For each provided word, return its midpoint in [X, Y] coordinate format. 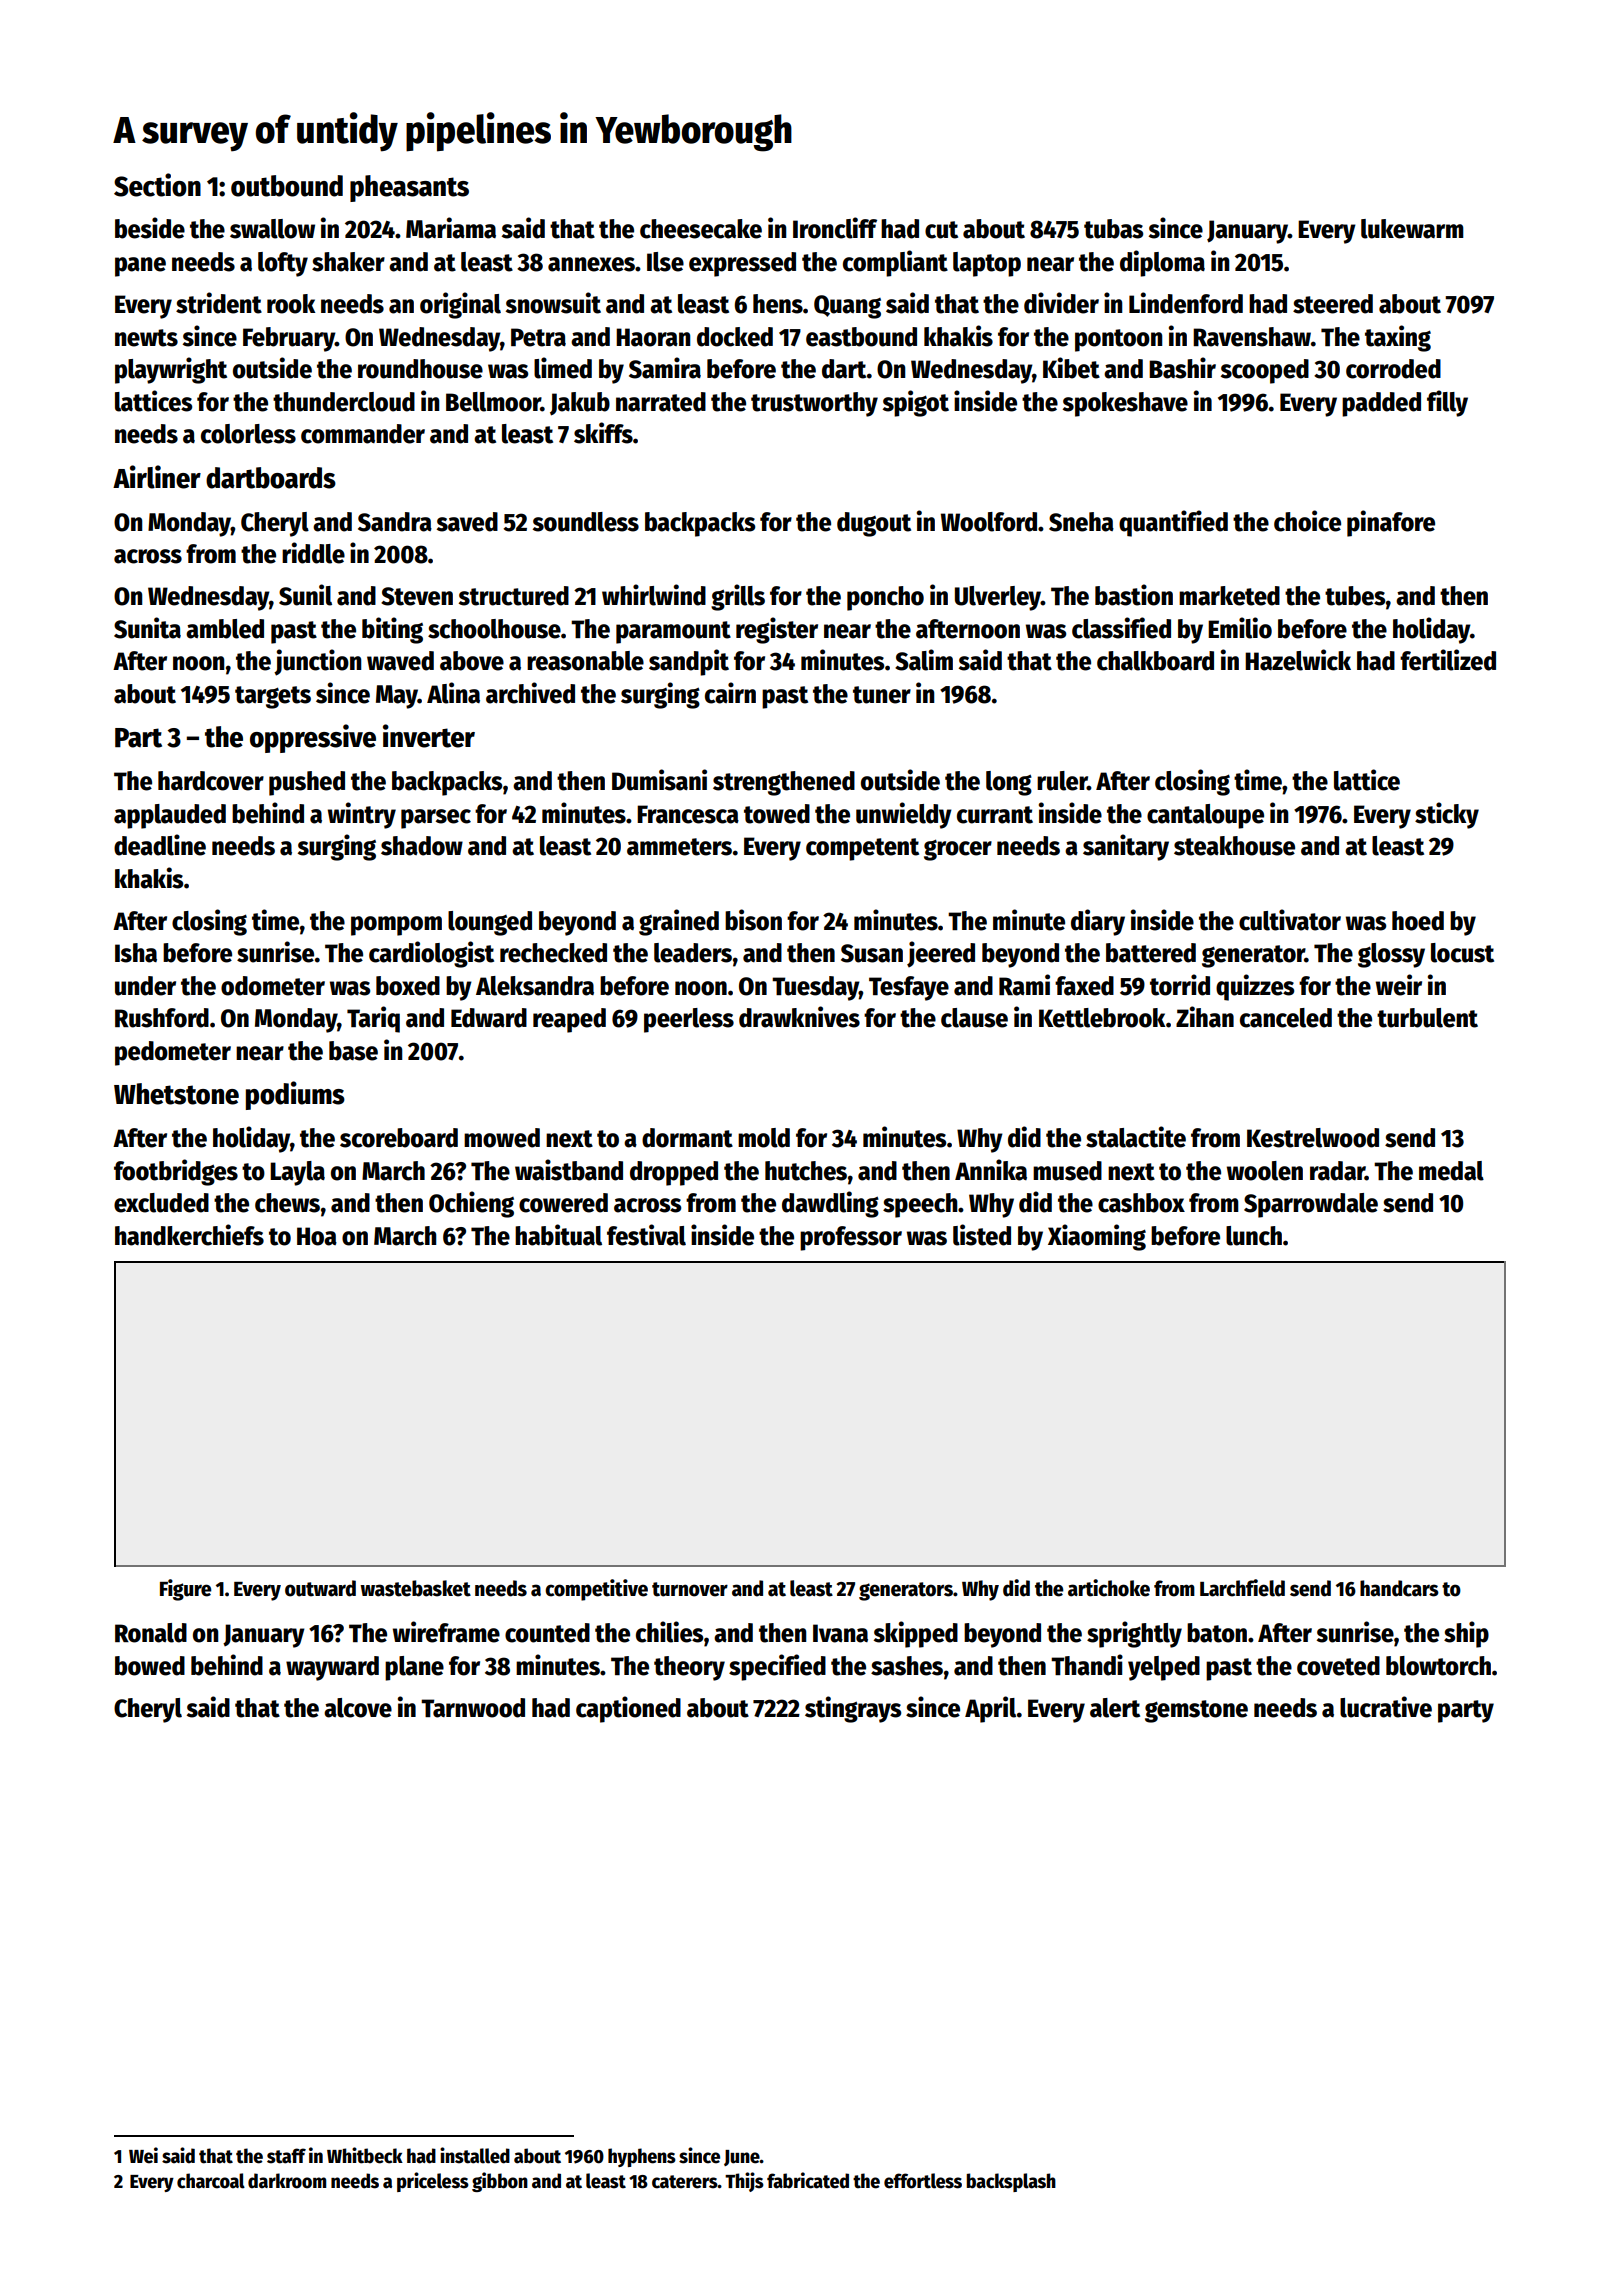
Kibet [1071, 368]
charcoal [211, 2181]
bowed [150, 1666]
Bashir [1182, 368]
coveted [1338, 1666]
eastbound [861, 337]
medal [1451, 1171]
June [742, 2158]
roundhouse [420, 369]
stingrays [853, 1709]
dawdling [830, 1204]
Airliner [157, 477]
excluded [161, 1203]
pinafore [1391, 523]
